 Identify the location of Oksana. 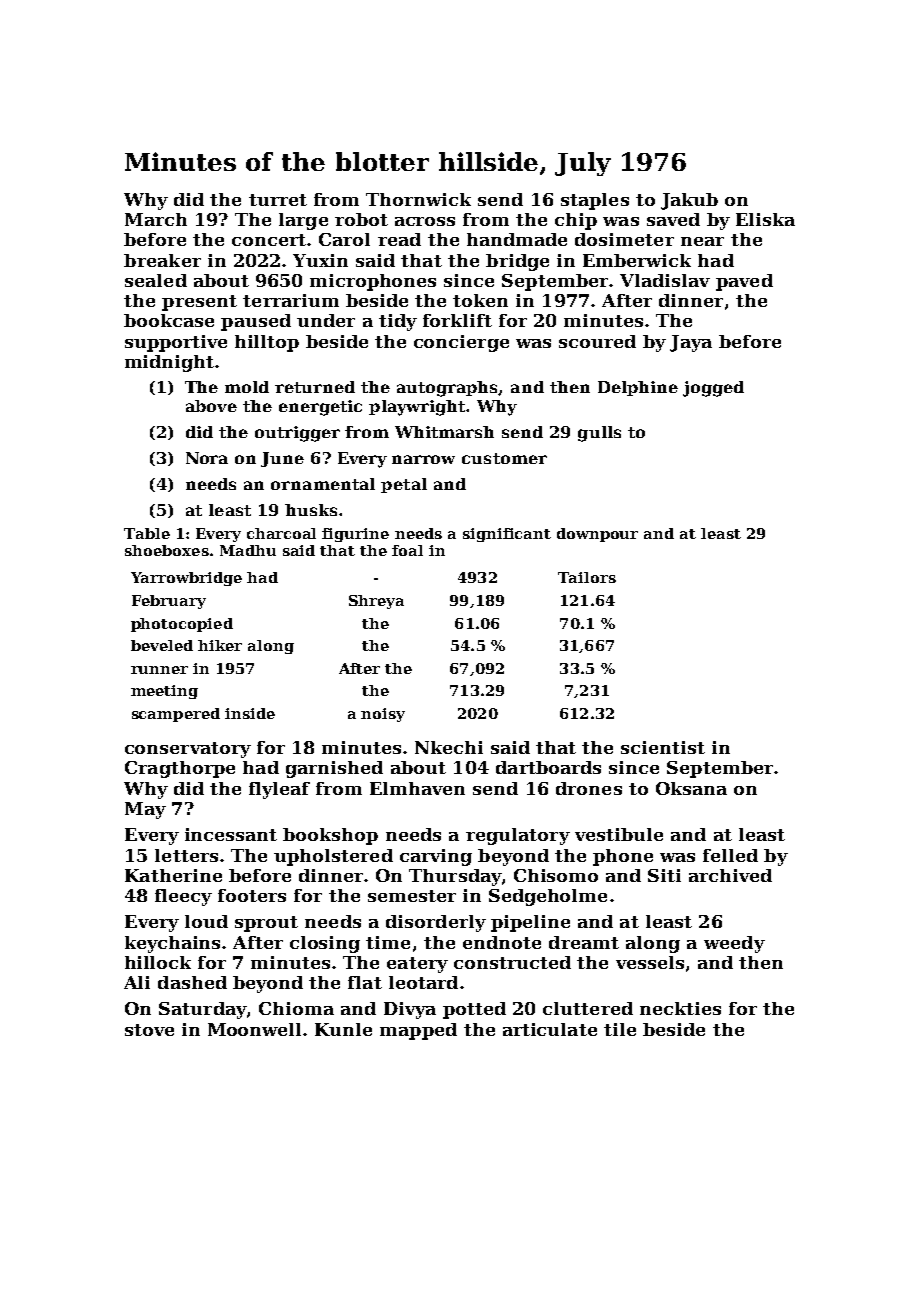
(691, 788).
